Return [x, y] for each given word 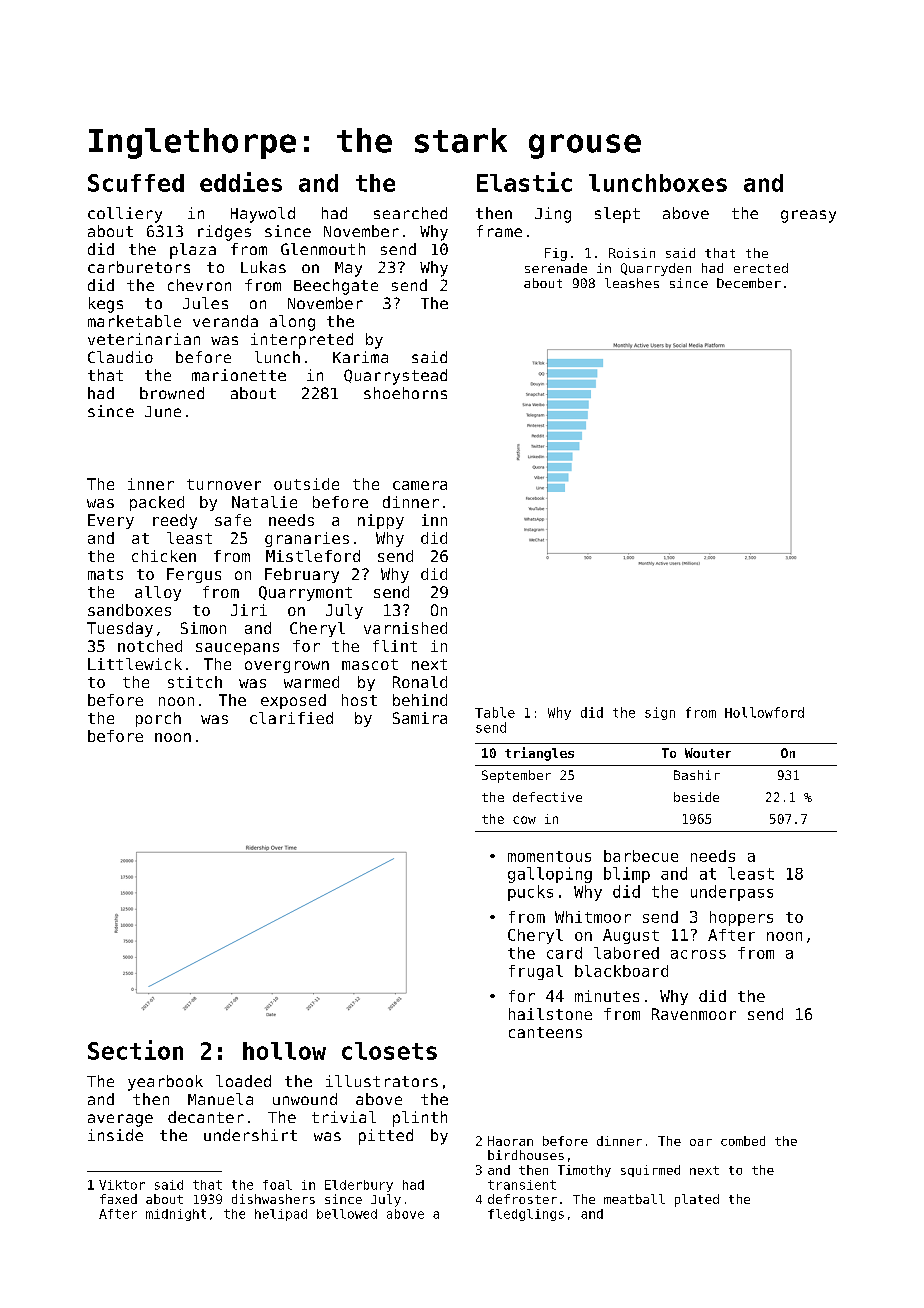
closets [389, 1051]
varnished [405, 628]
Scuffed [136, 183]
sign [660, 713]
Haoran [510, 1141]
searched [410, 213]
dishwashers [273, 1199]
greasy [808, 216]
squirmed [650, 1171]
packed [157, 503]
